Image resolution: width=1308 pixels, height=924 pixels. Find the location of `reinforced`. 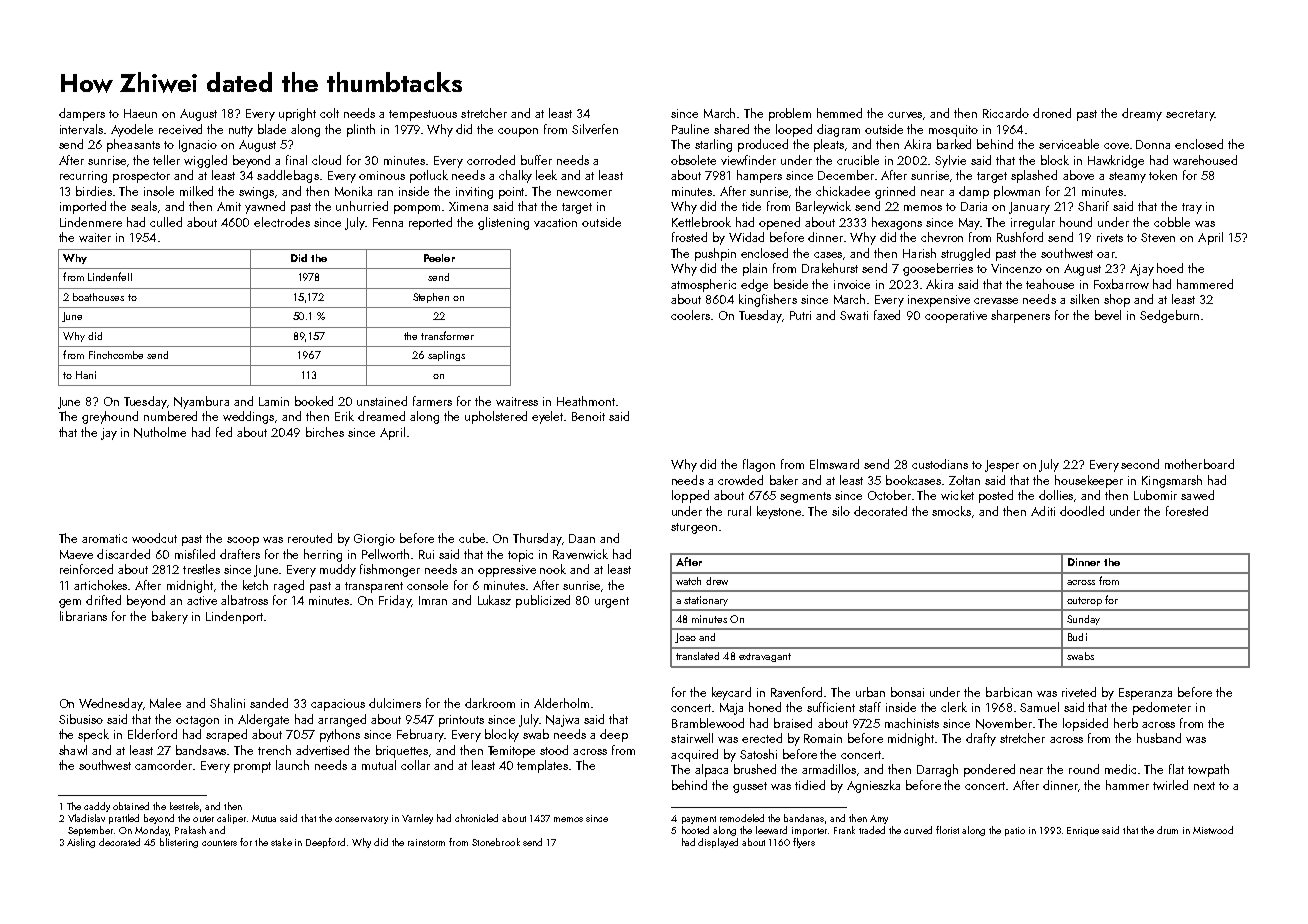

reinforced is located at coordinates (86, 569).
